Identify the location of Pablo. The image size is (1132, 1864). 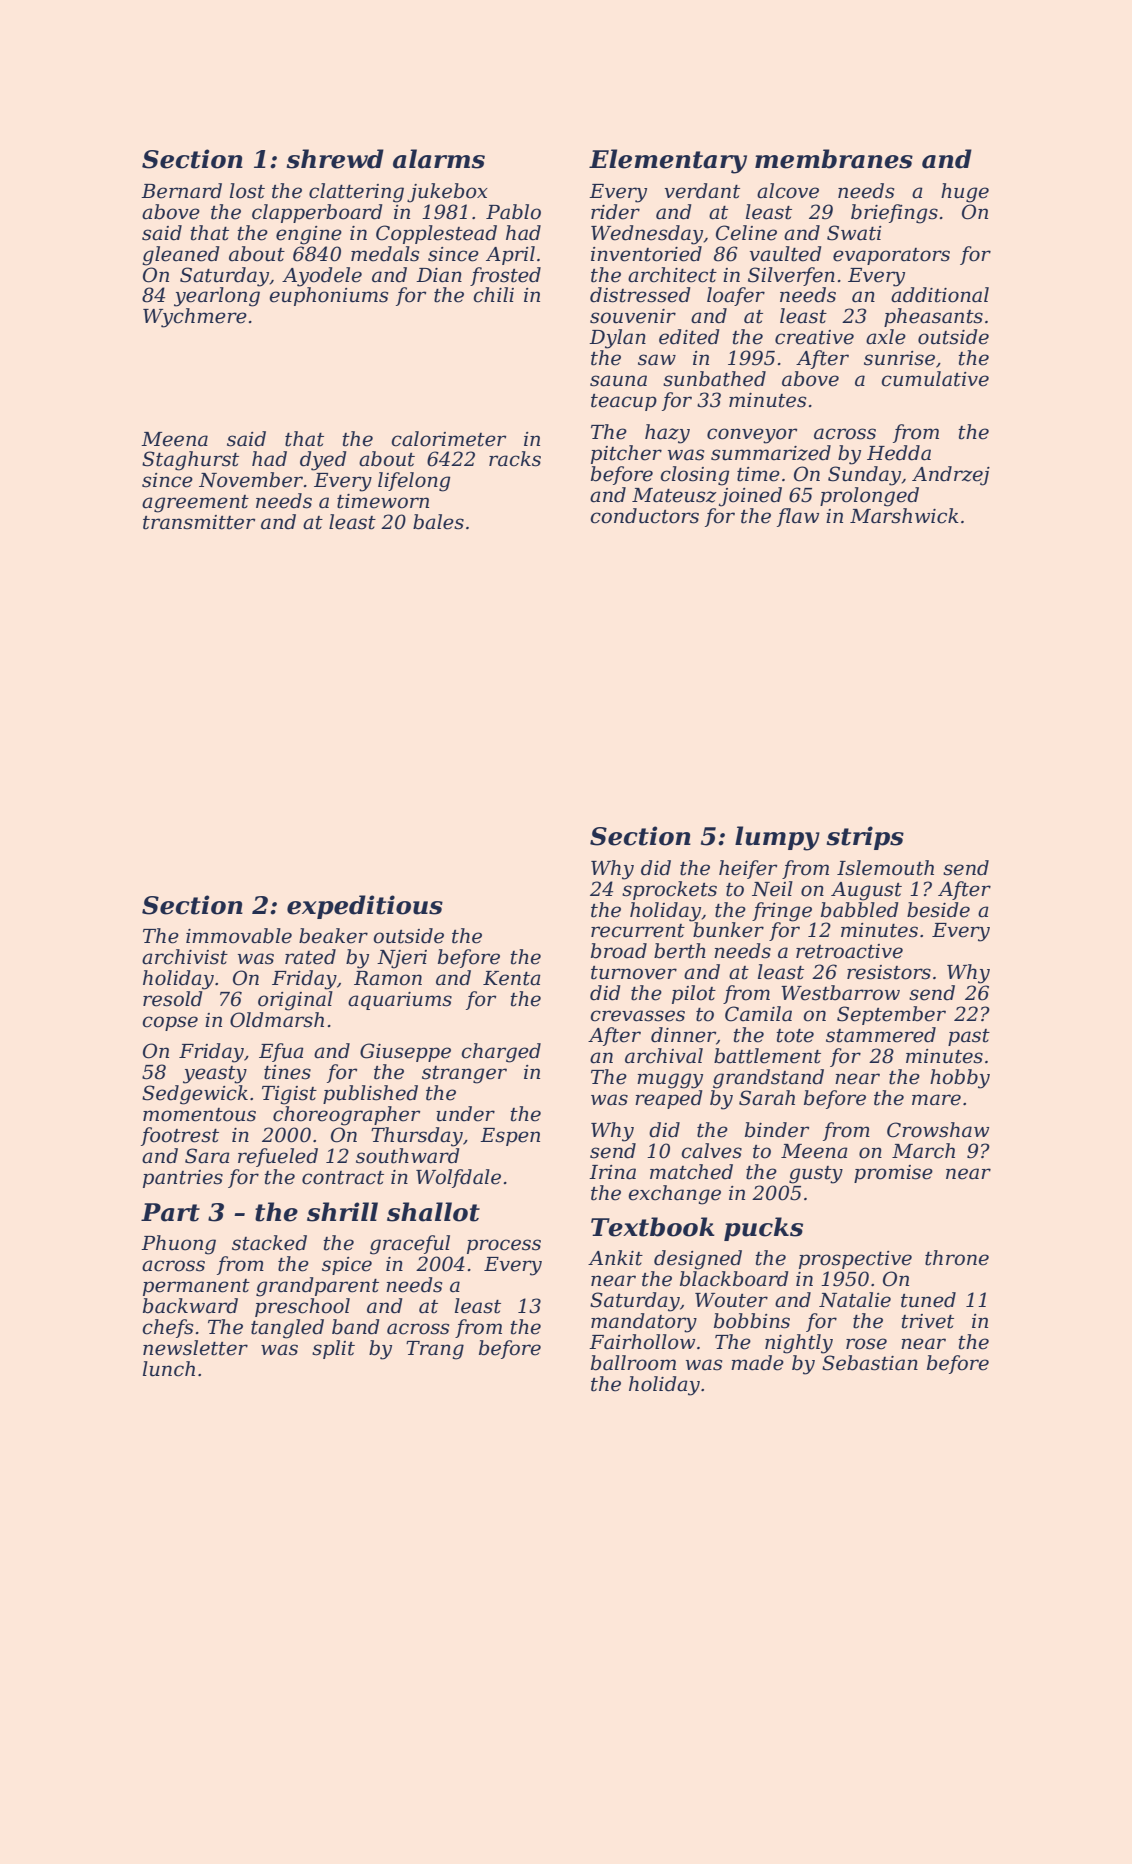
(513, 212).
